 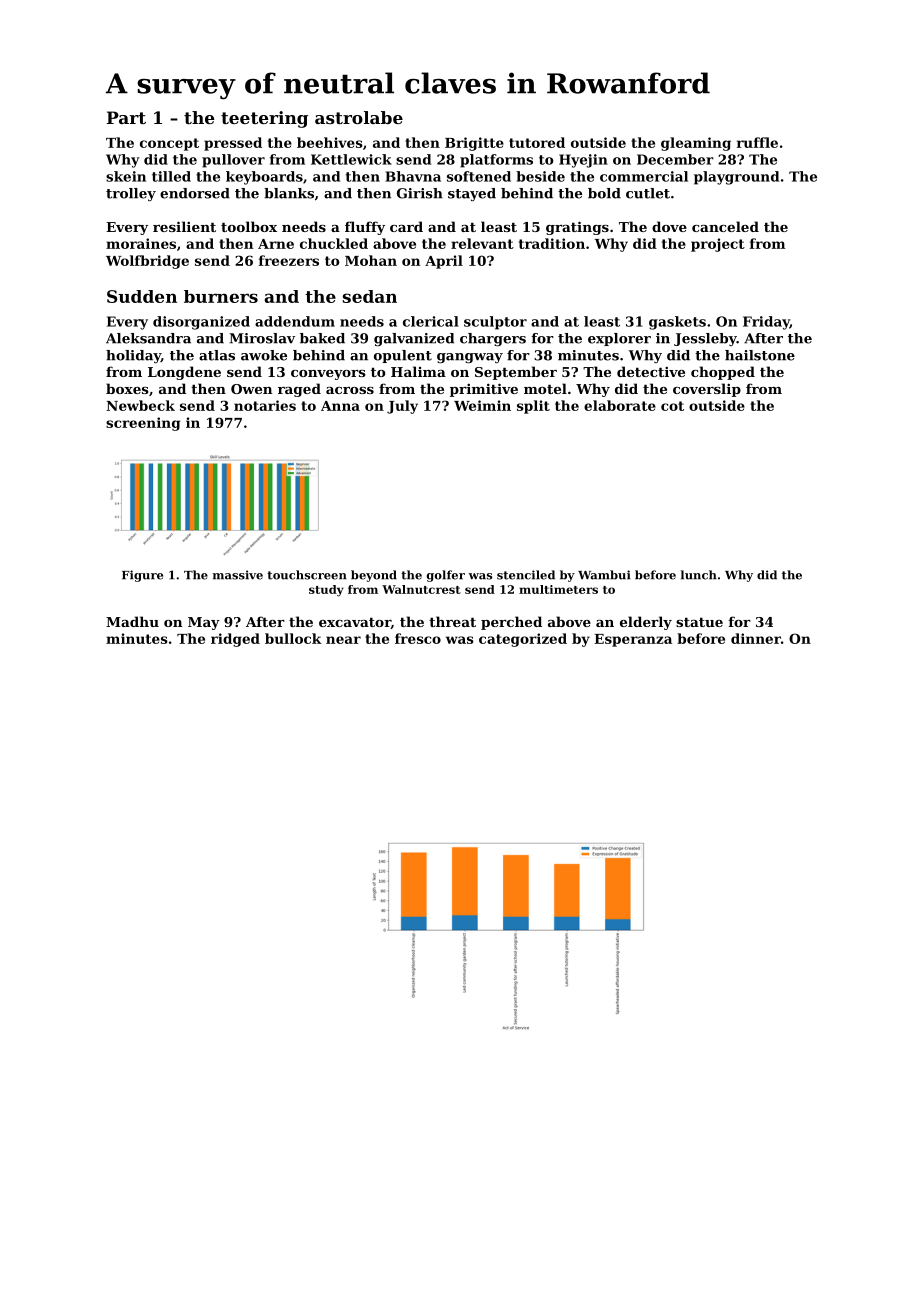 What do you see at coordinates (756, 638) in the page?
I see `dinner` at bounding box center [756, 638].
